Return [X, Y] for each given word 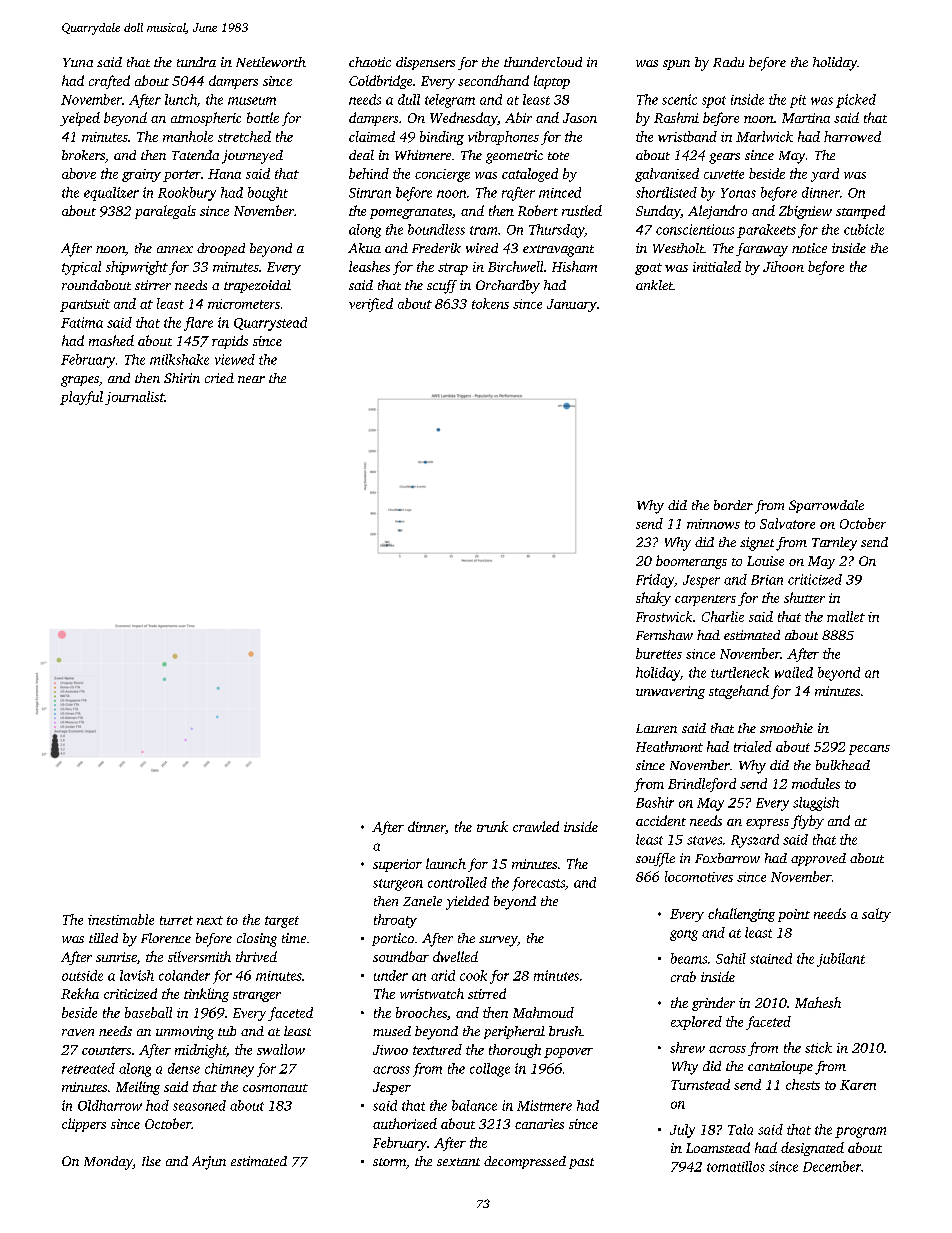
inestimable [121, 919]
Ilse [151, 1161]
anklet [654, 285]
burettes [659, 653]
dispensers [425, 63]
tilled [103, 938]
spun [676, 65]
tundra [196, 62]
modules [816, 783]
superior [397, 865]
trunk [492, 826]
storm [389, 1162]
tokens [490, 303]
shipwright [137, 268]
